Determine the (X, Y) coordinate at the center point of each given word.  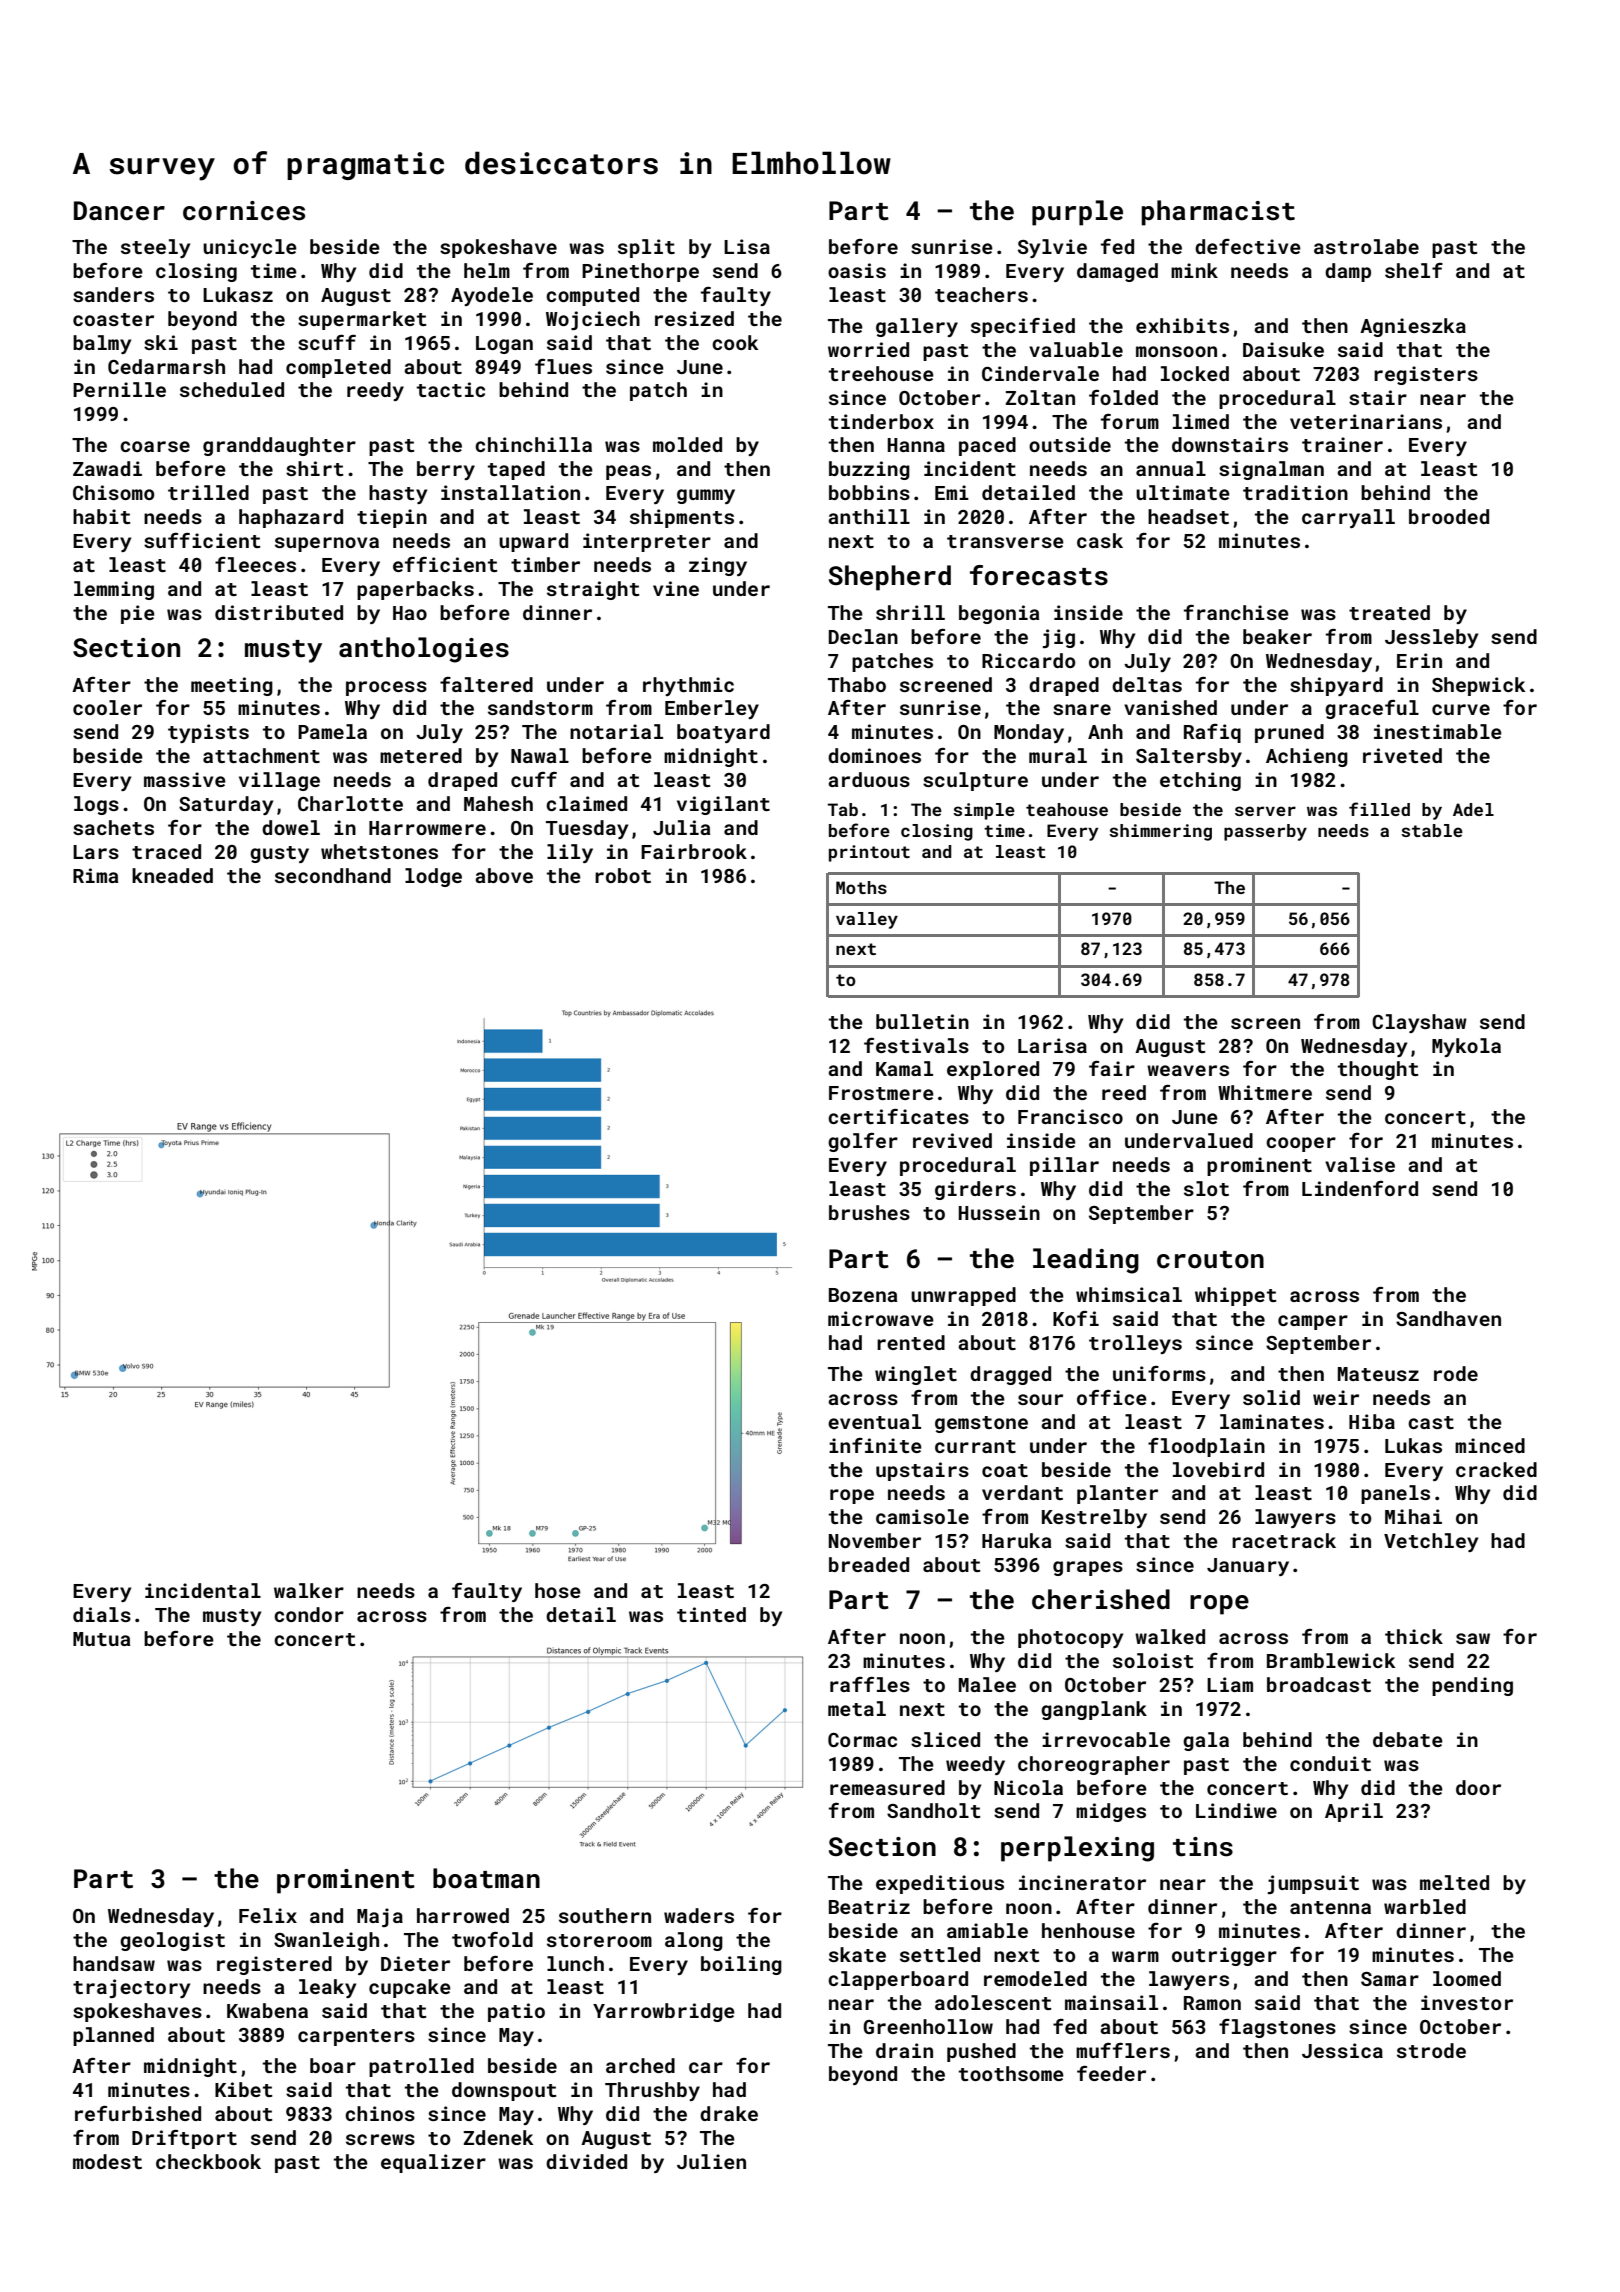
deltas (1147, 684)
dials (102, 1614)
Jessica (1342, 2050)
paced (987, 446)
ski (161, 342)
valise (1360, 1164)
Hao (410, 613)
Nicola (1028, 1787)
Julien (711, 2161)
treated (1389, 612)
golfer (863, 1142)
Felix (268, 1915)
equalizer (433, 2163)
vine (676, 588)
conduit (1330, 1763)
